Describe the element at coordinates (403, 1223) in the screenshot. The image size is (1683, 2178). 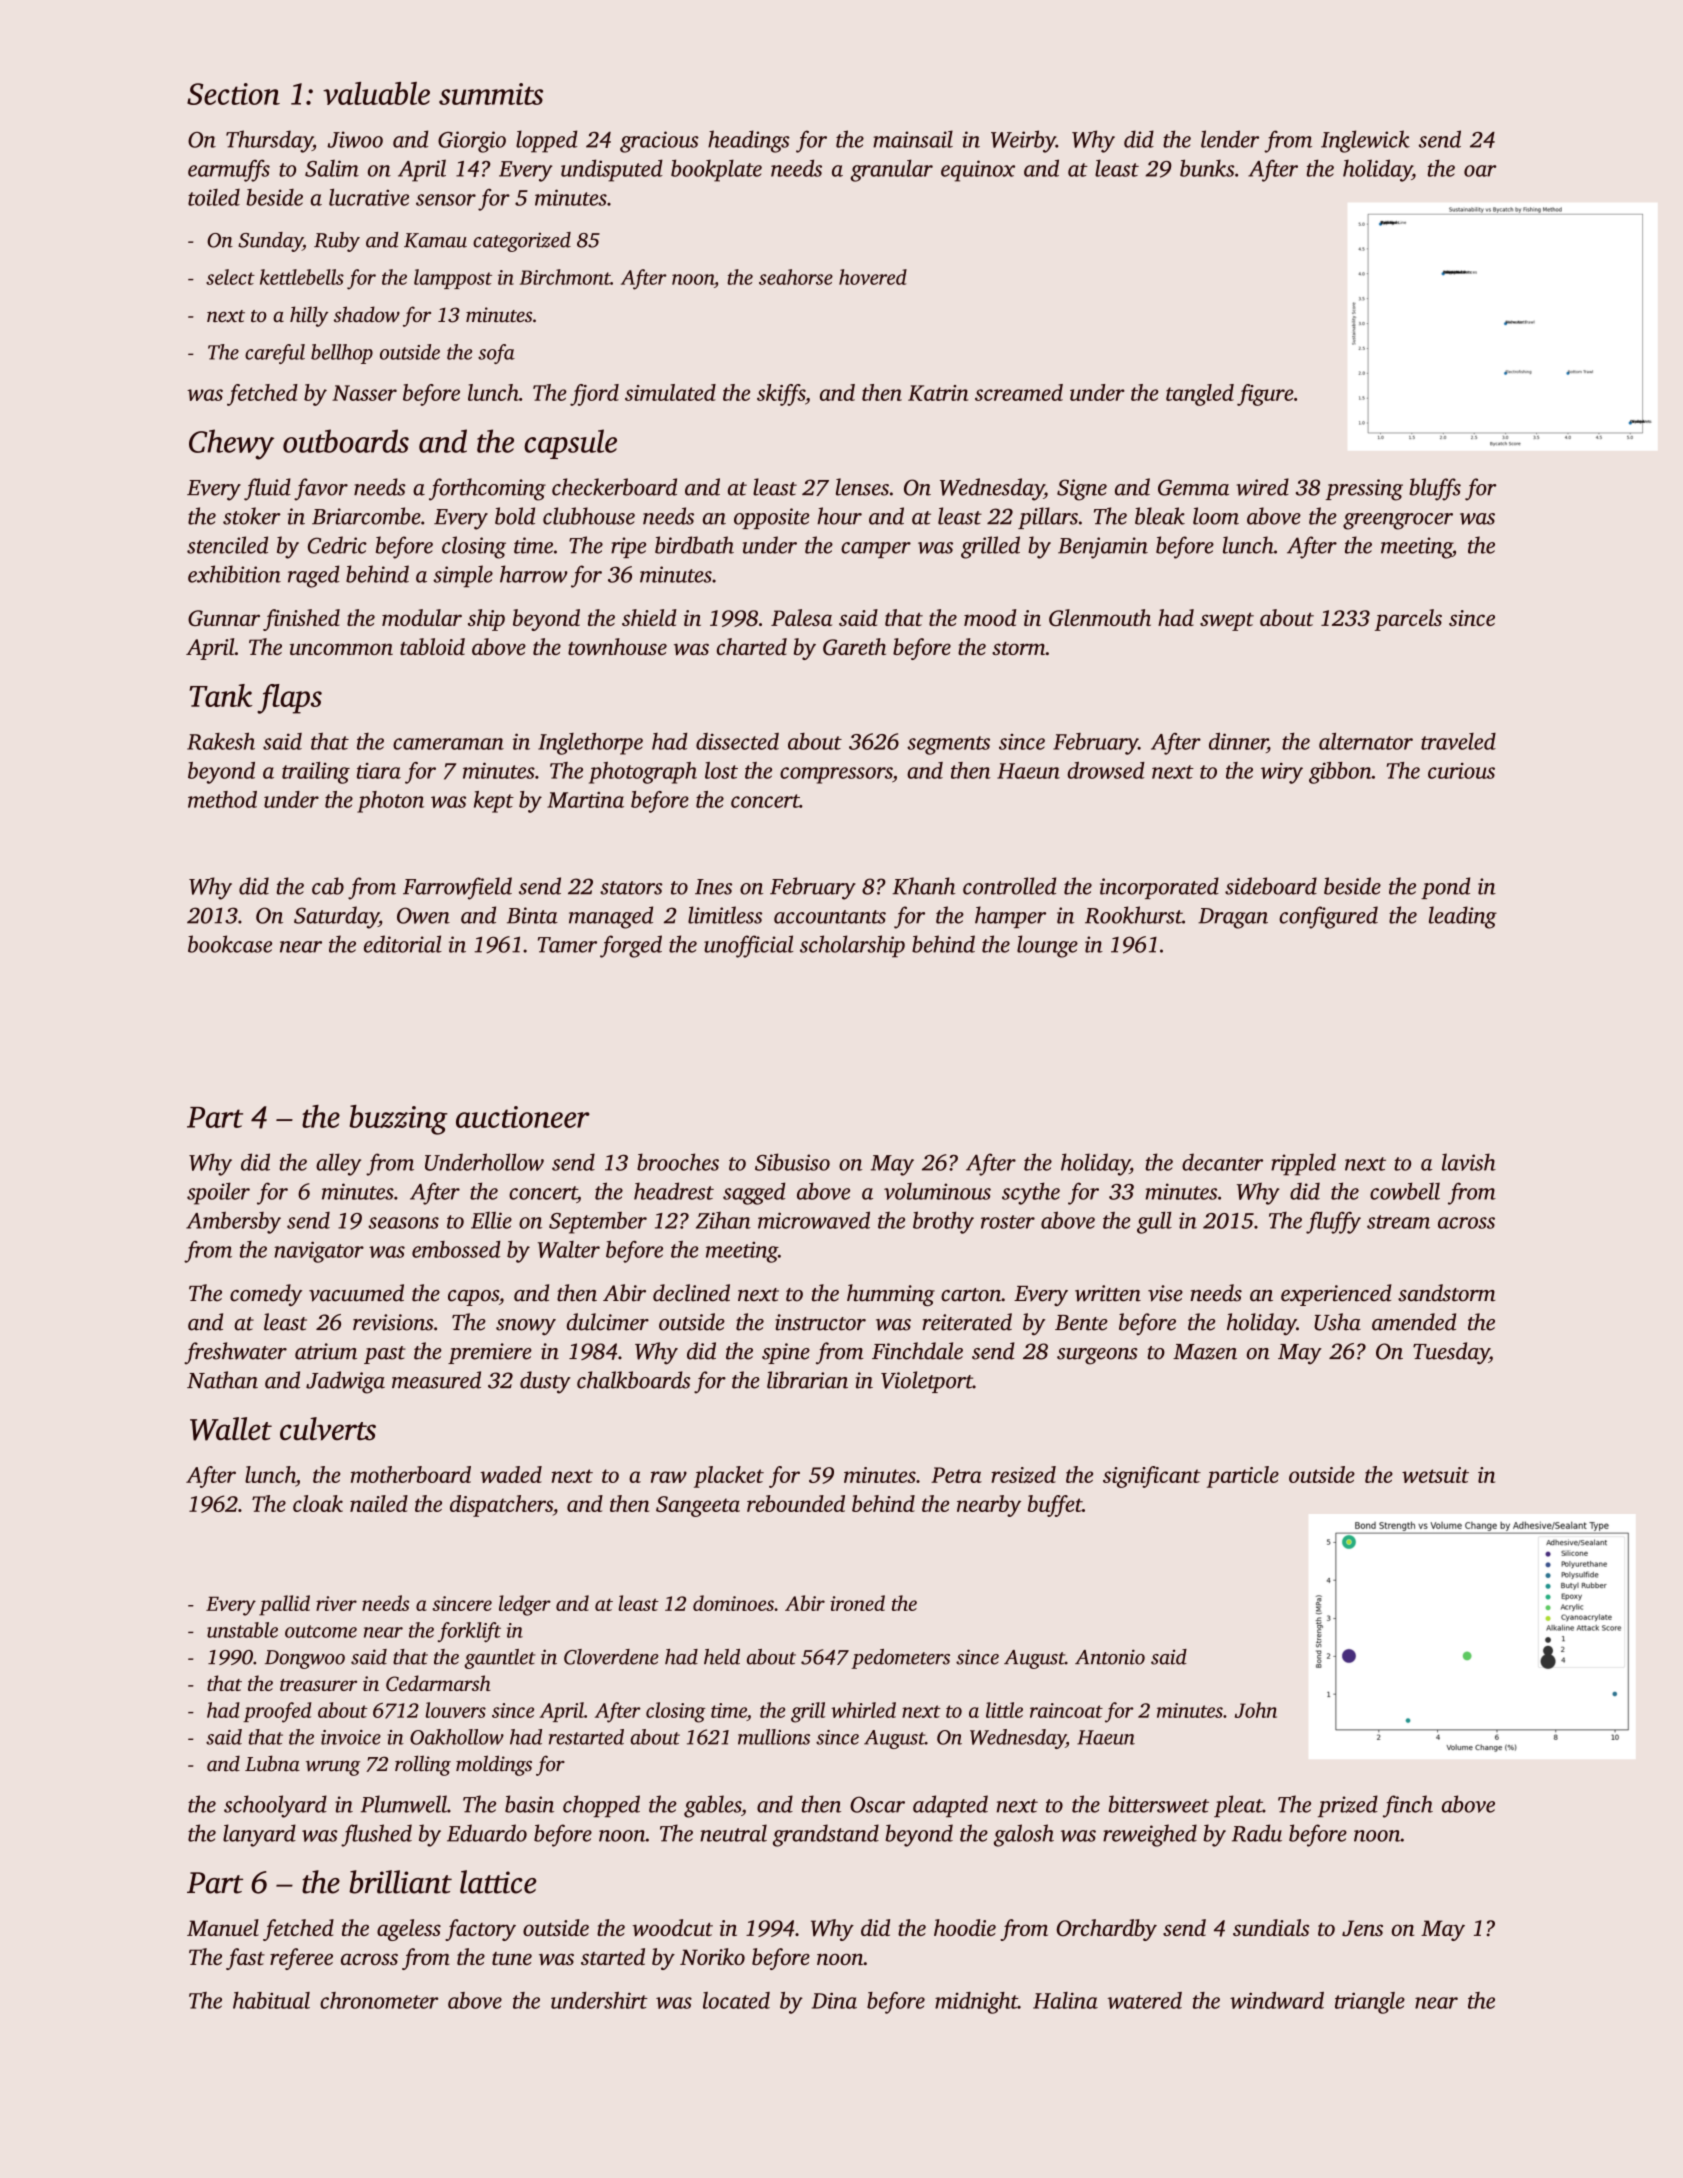
I see `seasons` at that location.
